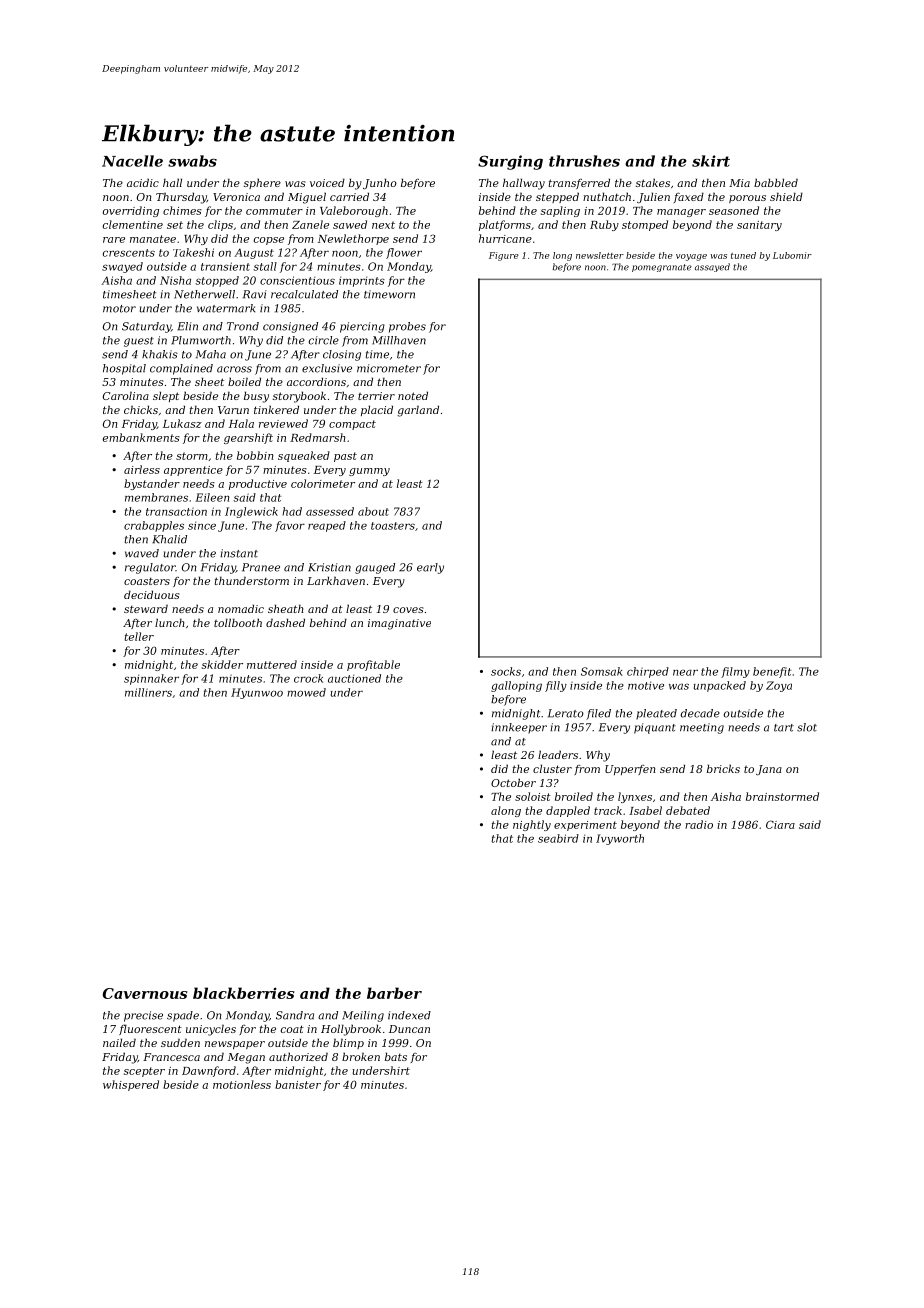 This screenshot has width=924, height=1308. I want to click on swabs, so click(192, 161).
